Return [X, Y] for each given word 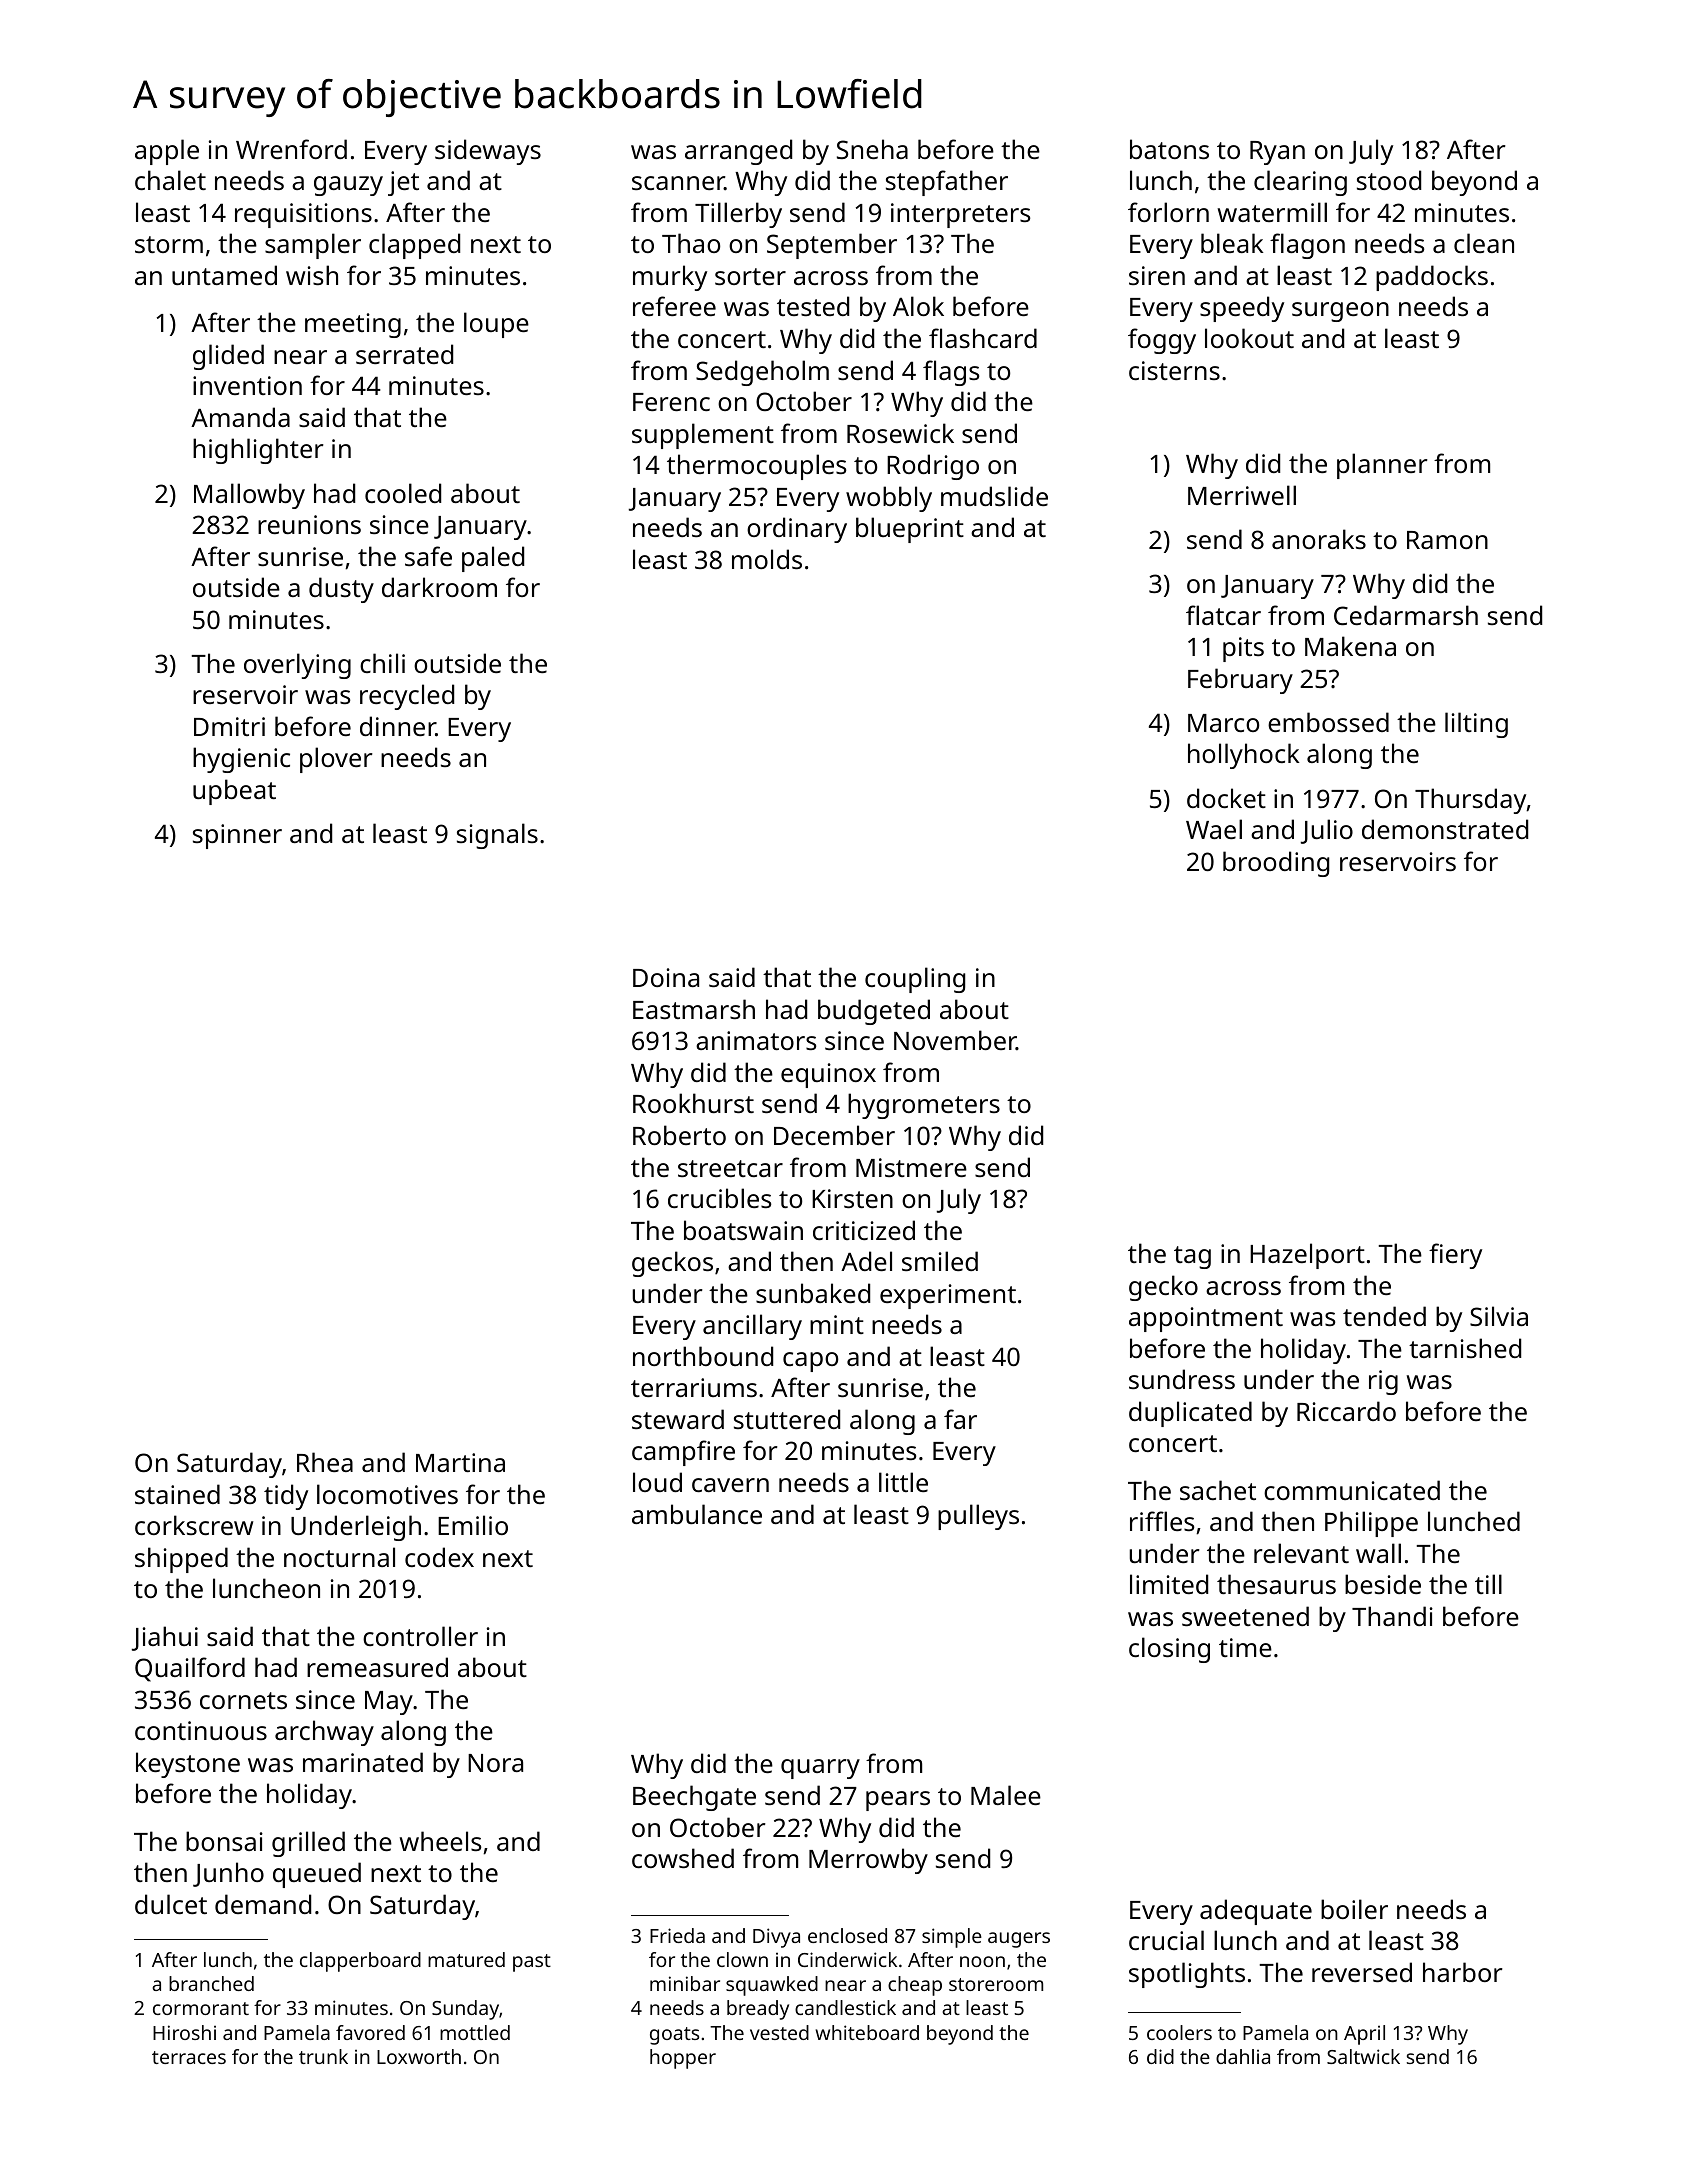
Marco [1223, 723]
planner [1382, 466]
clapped [414, 246]
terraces [189, 2057]
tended [1384, 1316]
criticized [864, 1230]
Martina [460, 1462]
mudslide [994, 496]
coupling [915, 980]
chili [382, 663]
